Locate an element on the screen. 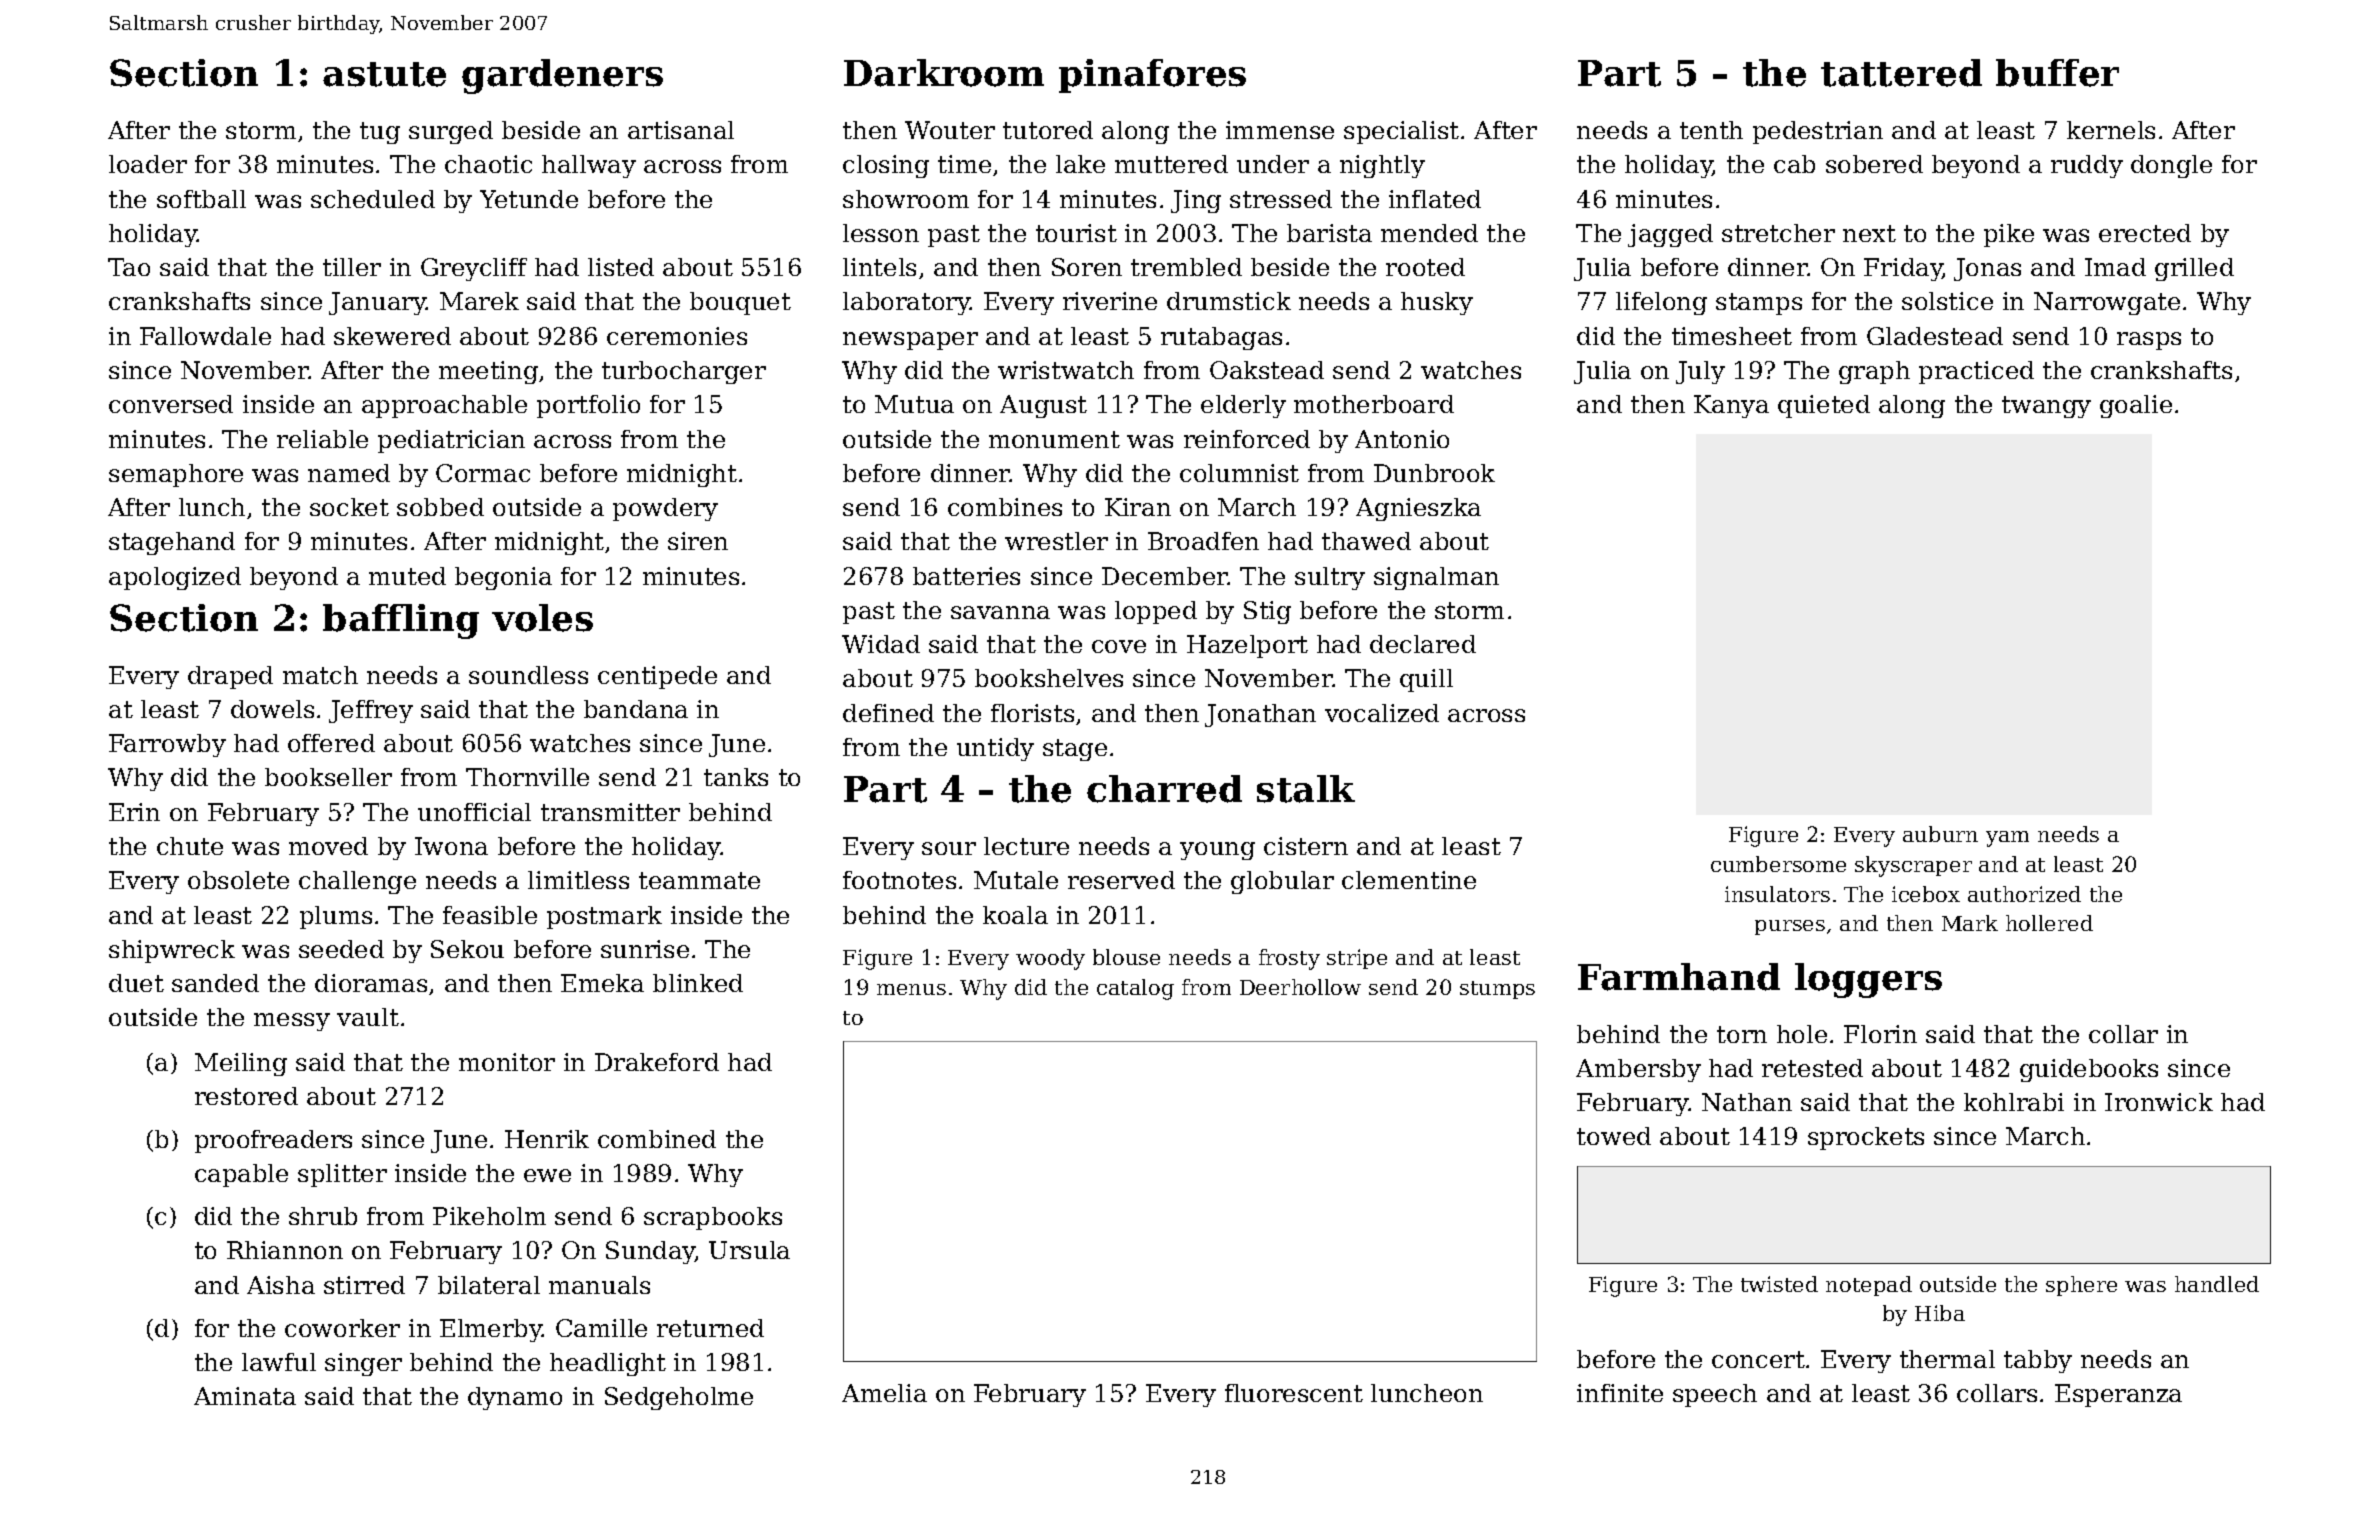 The width and height of the screenshot is (2380, 1540). Aminata is located at coordinates (245, 1396).
